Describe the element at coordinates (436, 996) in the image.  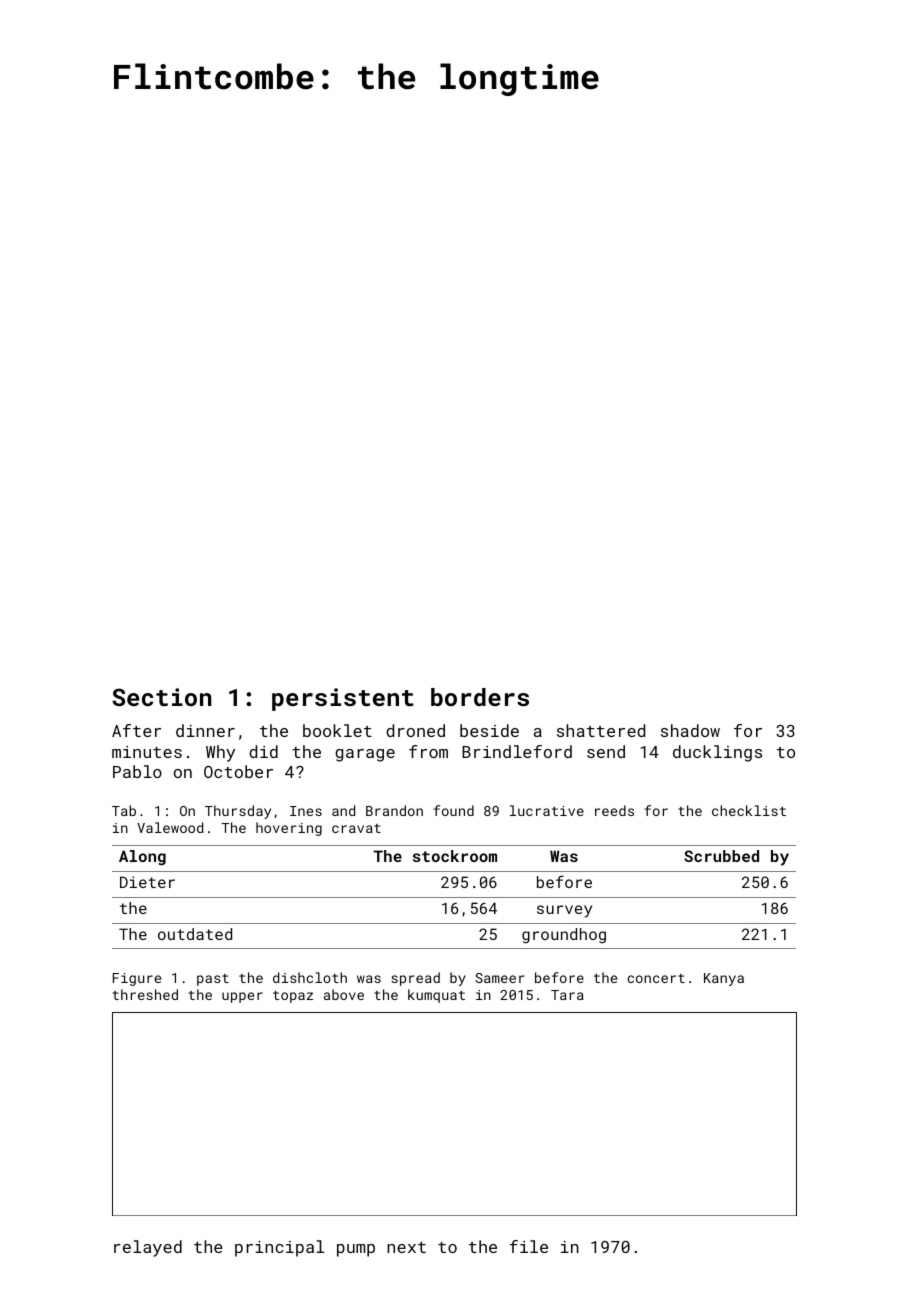
I see `kumquat` at that location.
